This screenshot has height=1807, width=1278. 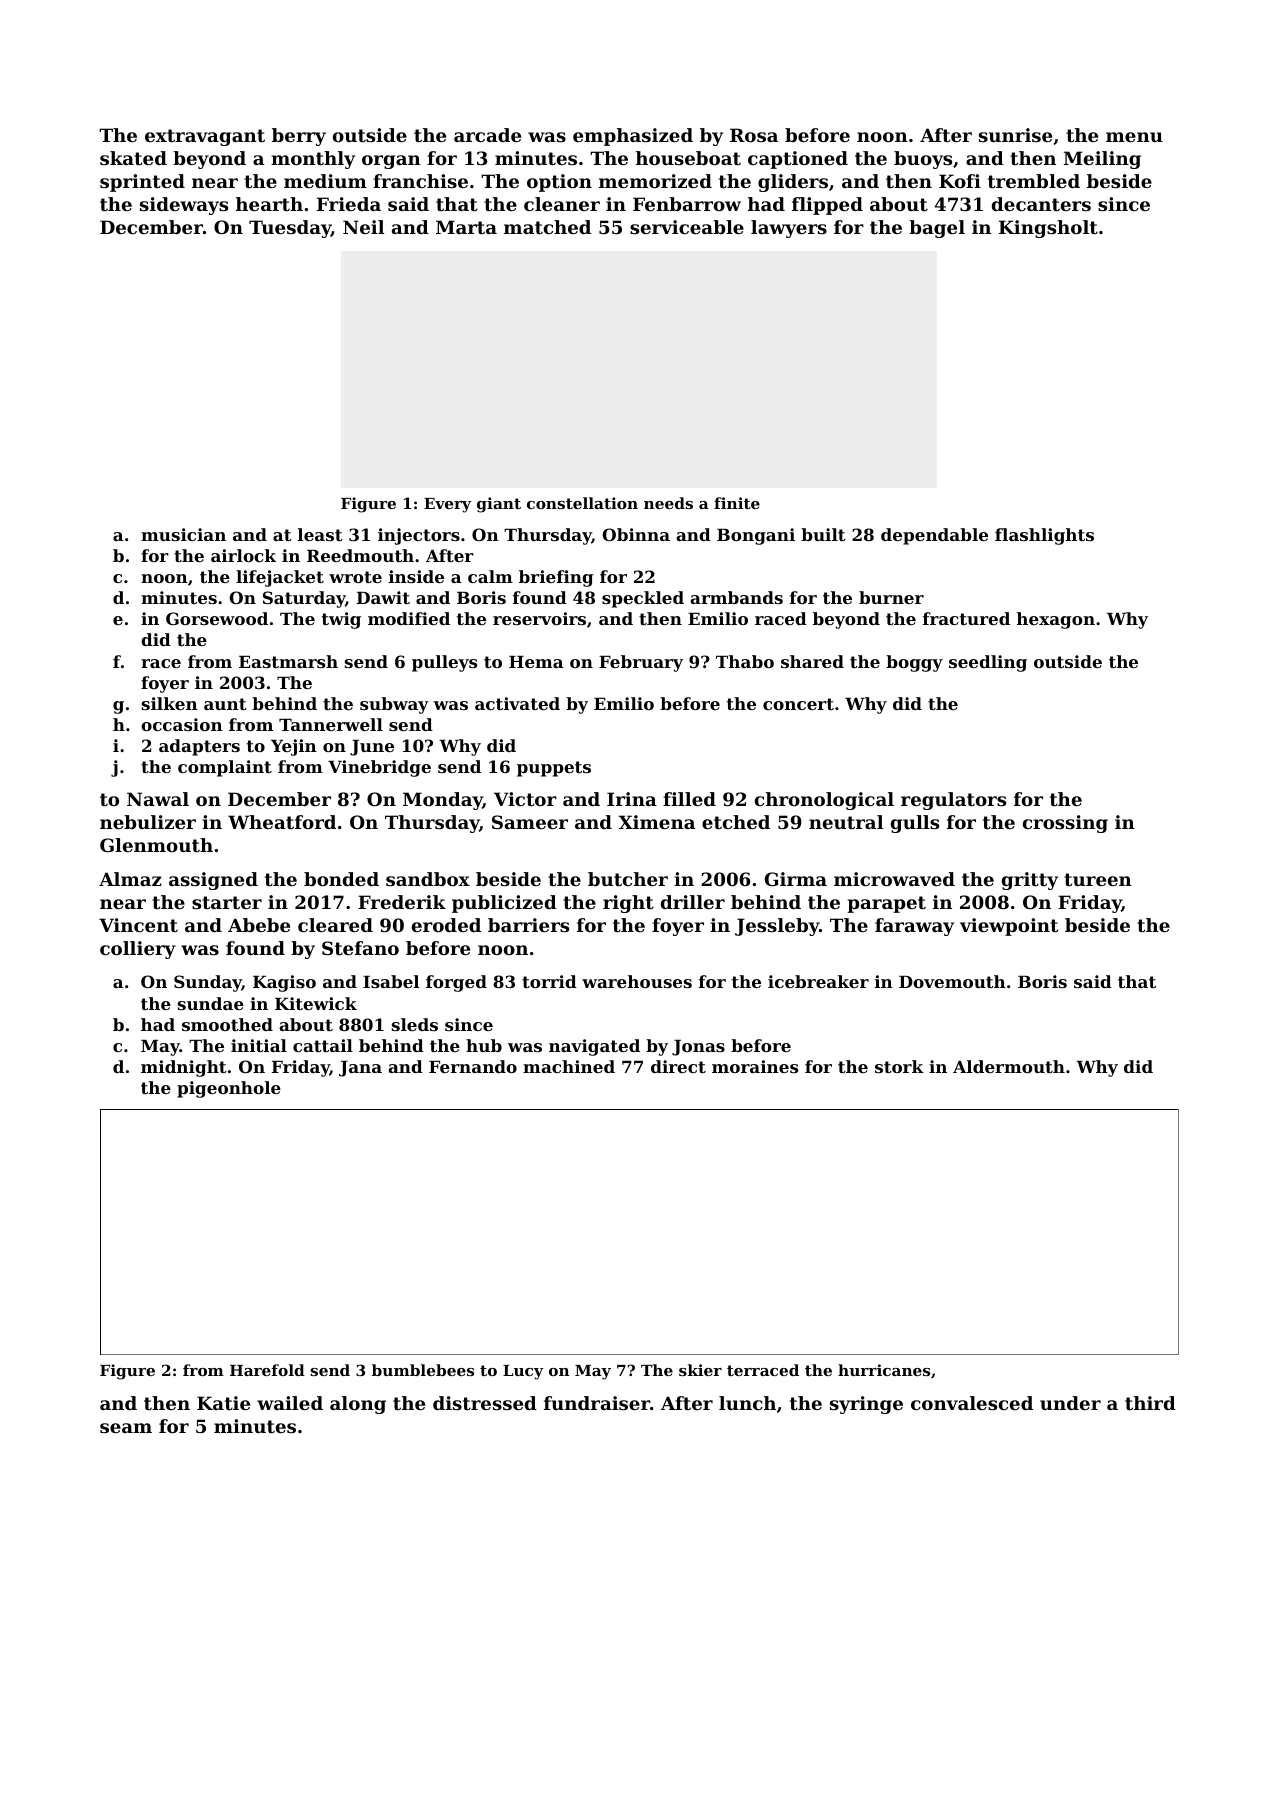 I want to click on Harefold, so click(x=267, y=1370).
